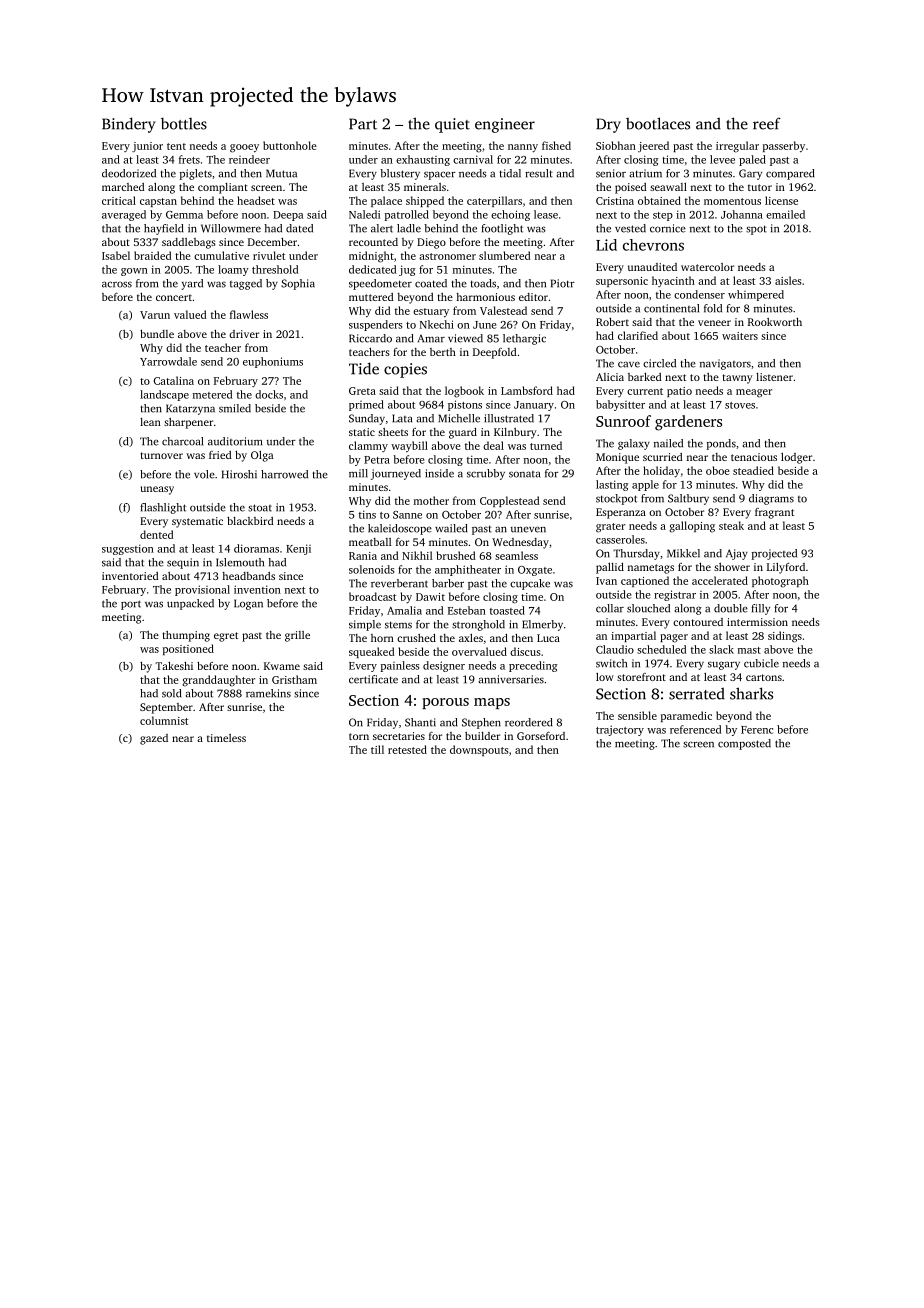 The width and height of the screenshot is (924, 1308). What do you see at coordinates (505, 125) in the screenshot?
I see `engineer` at bounding box center [505, 125].
